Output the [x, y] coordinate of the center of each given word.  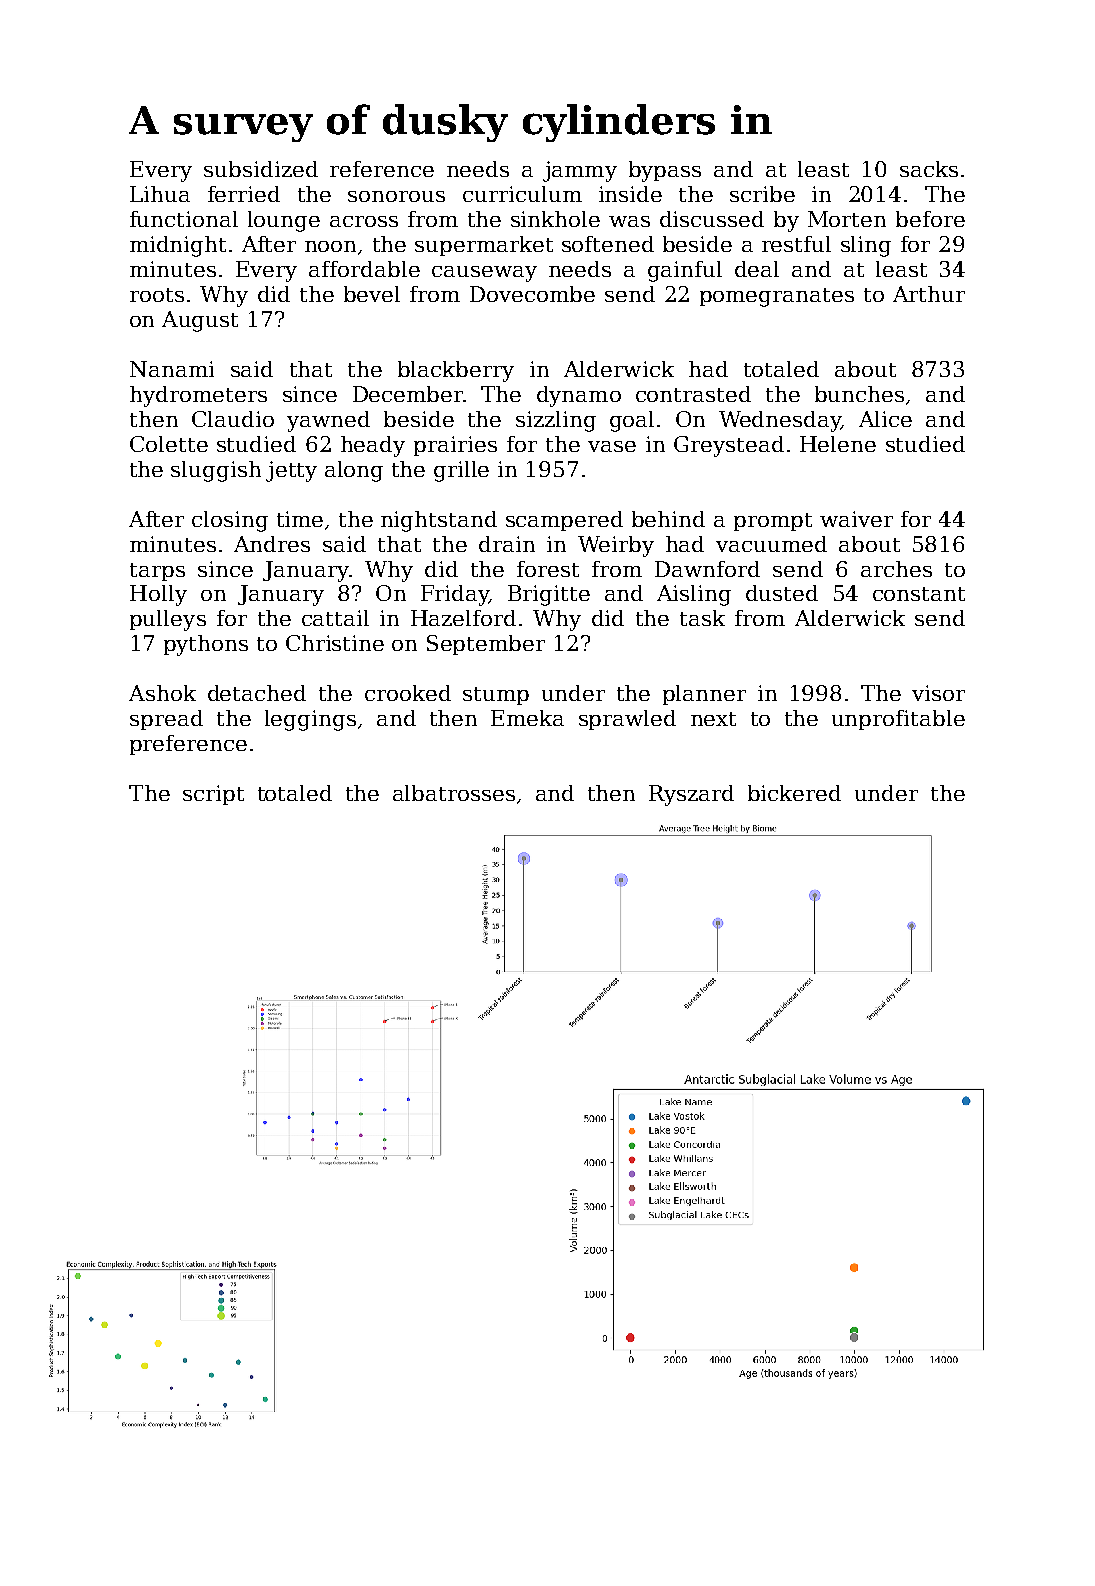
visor [938, 693]
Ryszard [691, 795]
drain [507, 544]
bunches [859, 394]
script [213, 795]
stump [496, 696]
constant [919, 594]
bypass [665, 171]
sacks [929, 169]
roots [157, 295]
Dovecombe [532, 294]
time [300, 519]
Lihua [160, 194]
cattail [335, 618]
